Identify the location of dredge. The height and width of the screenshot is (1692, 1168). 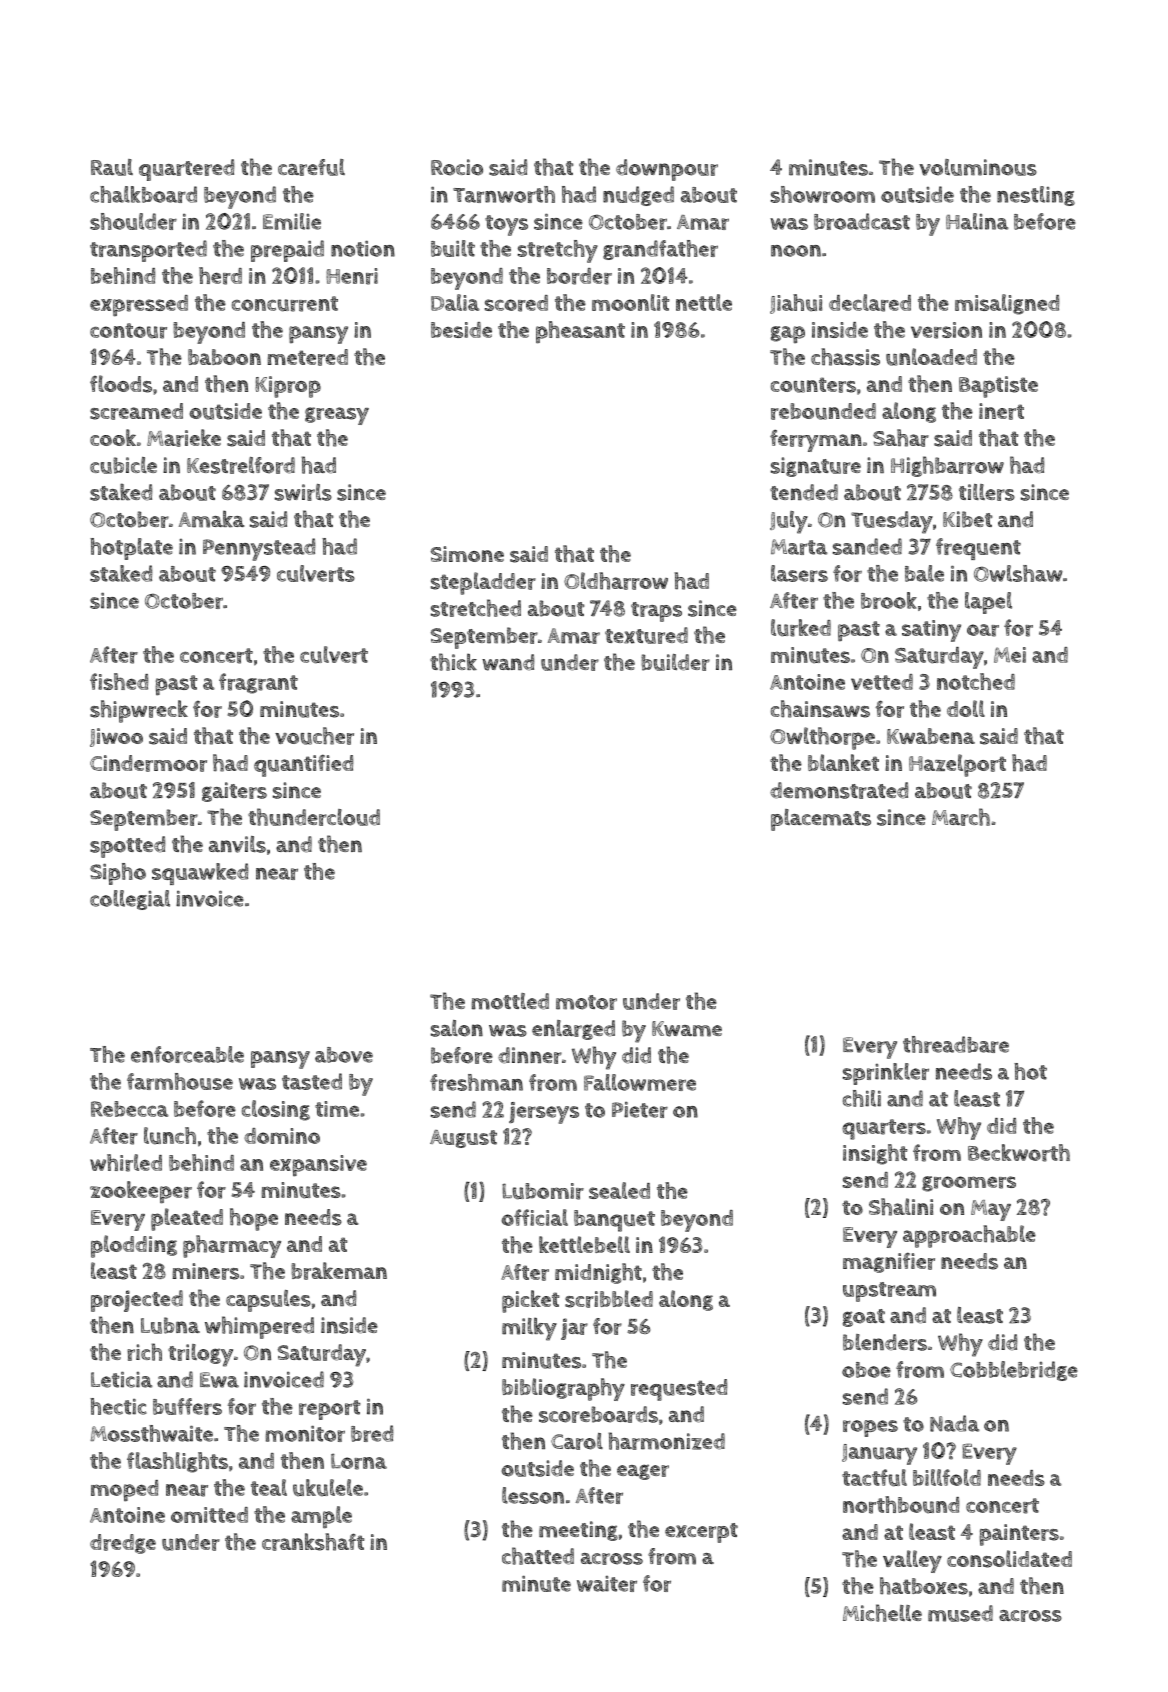
(123, 1544).
